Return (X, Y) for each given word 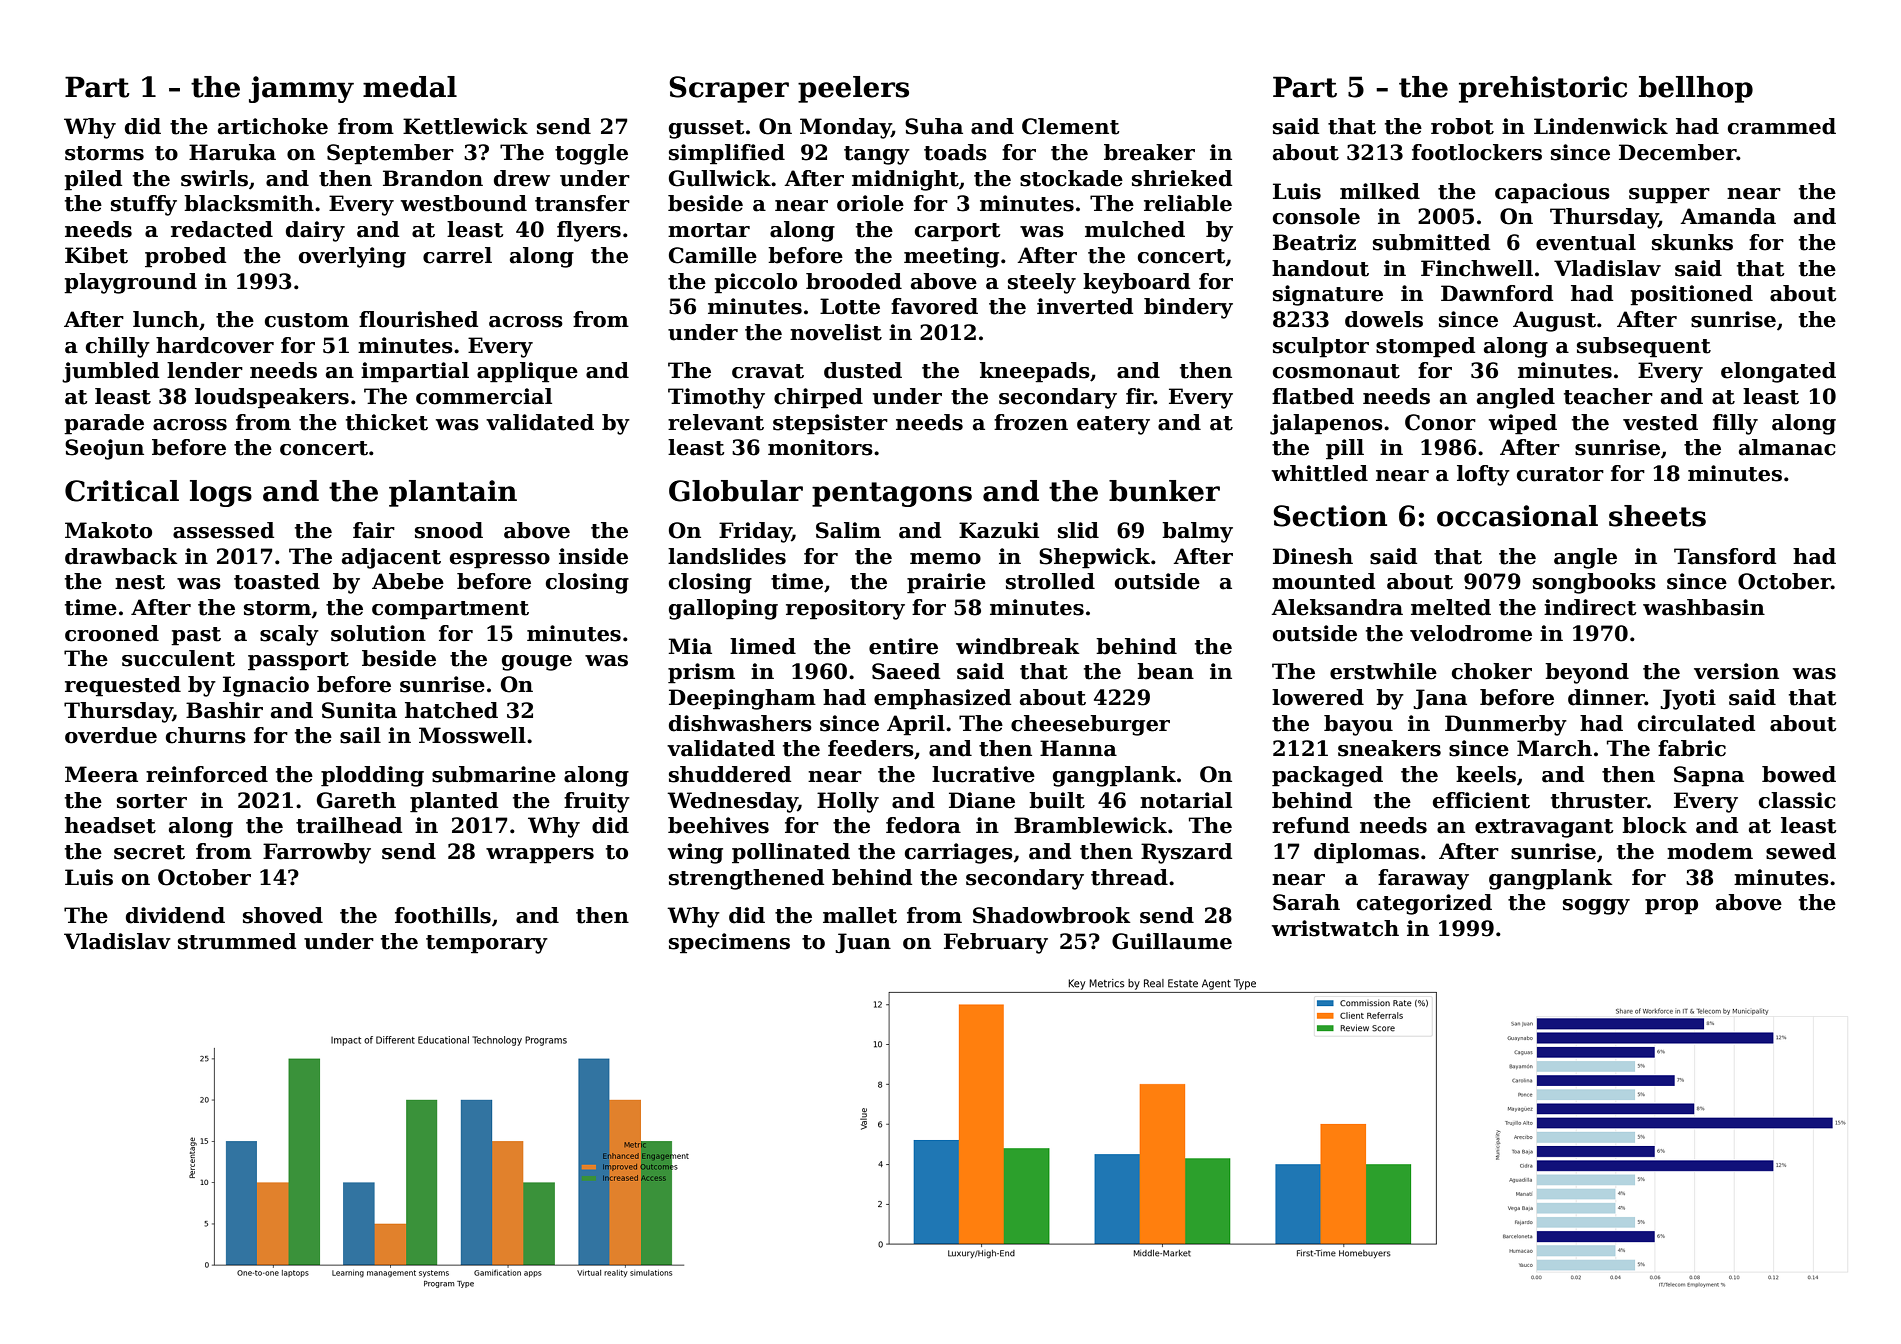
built (1057, 800)
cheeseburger (1090, 725)
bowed (1799, 774)
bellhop (1696, 89)
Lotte (850, 306)
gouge (537, 663)
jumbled (110, 372)
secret (149, 852)
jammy (301, 89)
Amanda (1728, 216)
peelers (853, 89)
